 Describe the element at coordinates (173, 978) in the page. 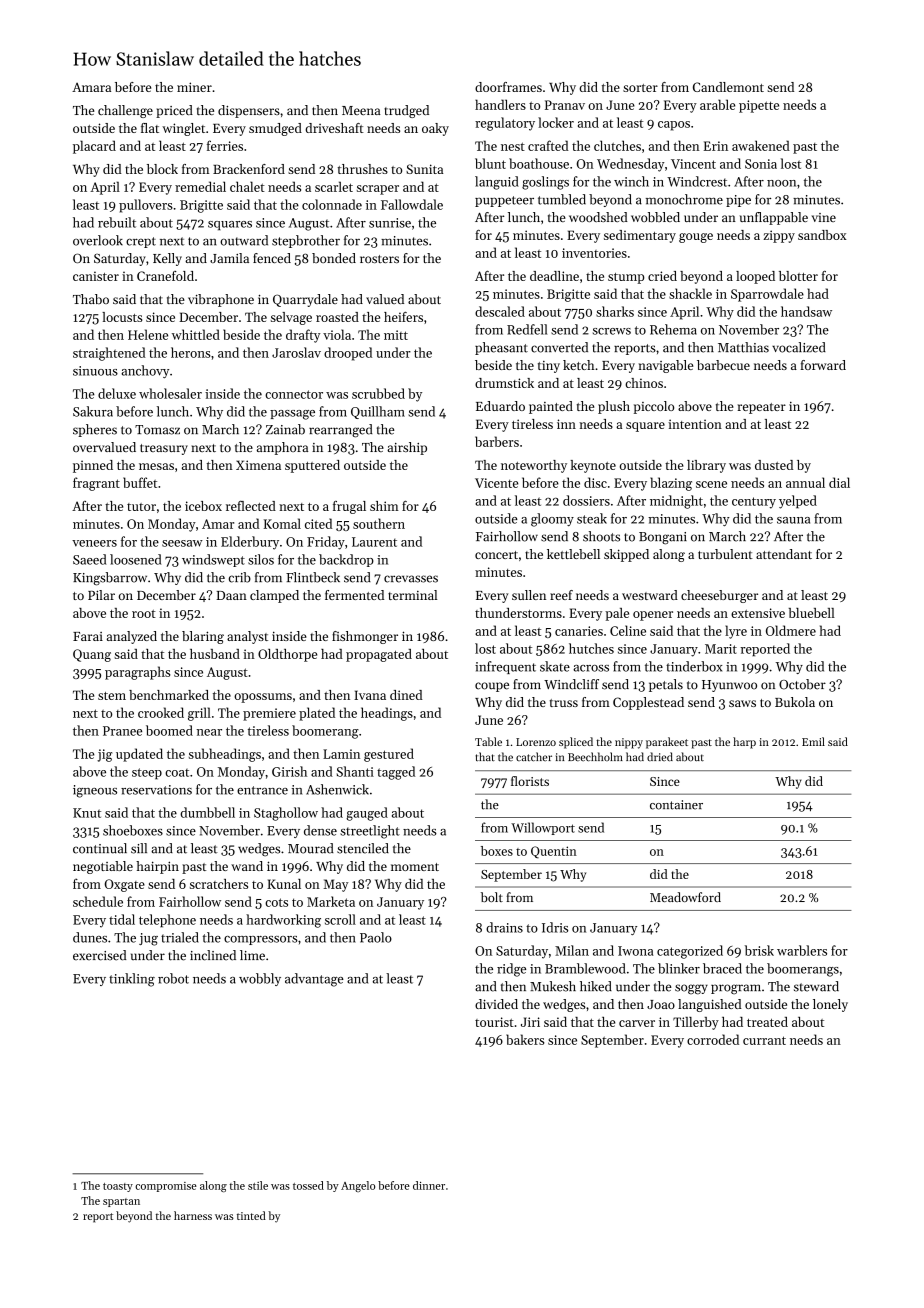

I see `robot` at that location.
